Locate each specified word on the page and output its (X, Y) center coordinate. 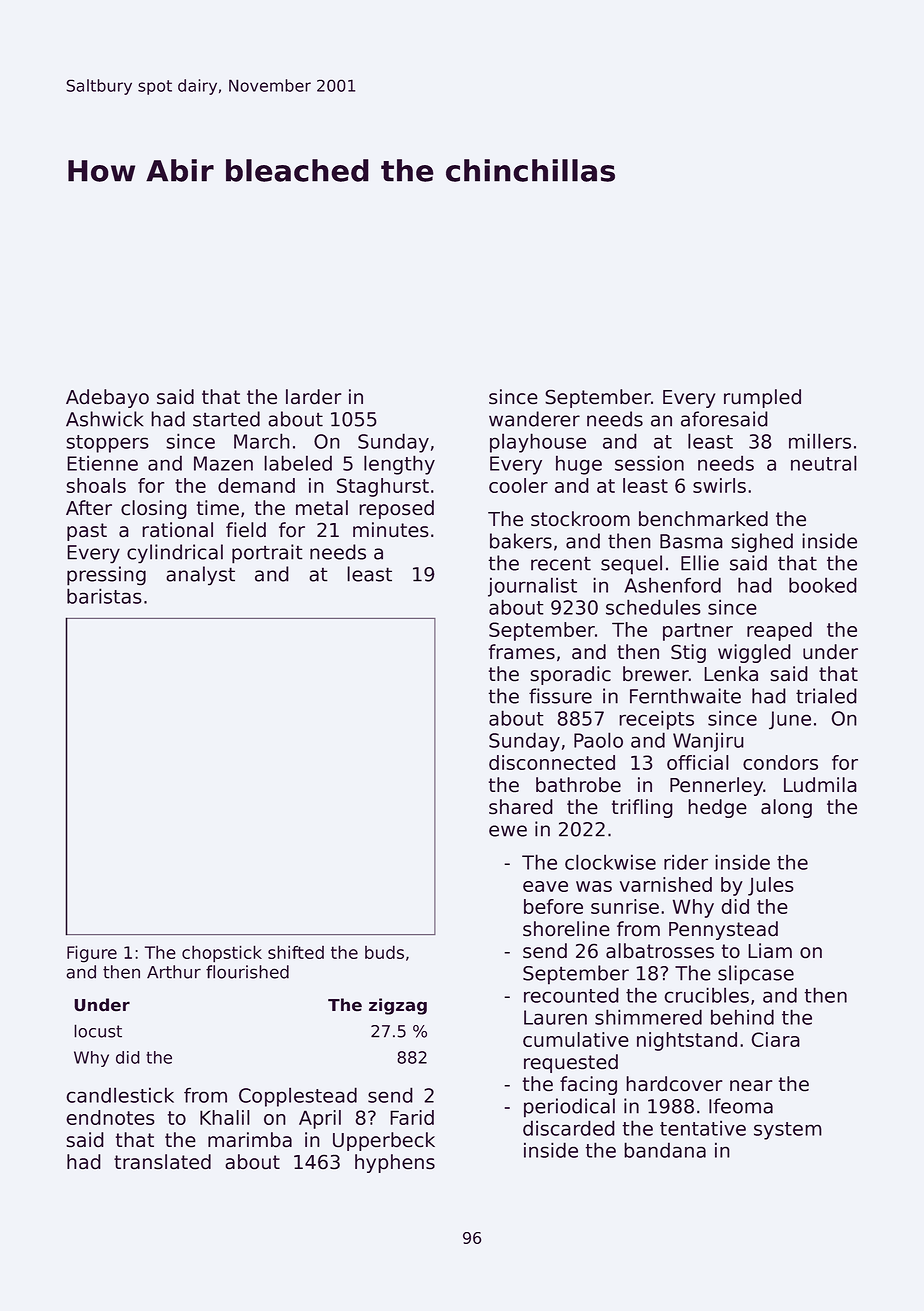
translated (162, 1162)
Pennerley (716, 786)
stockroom (580, 519)
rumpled (762, 398)
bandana (665, 1150)
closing (154, 509)
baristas (104, 596)
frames (522, 652)
